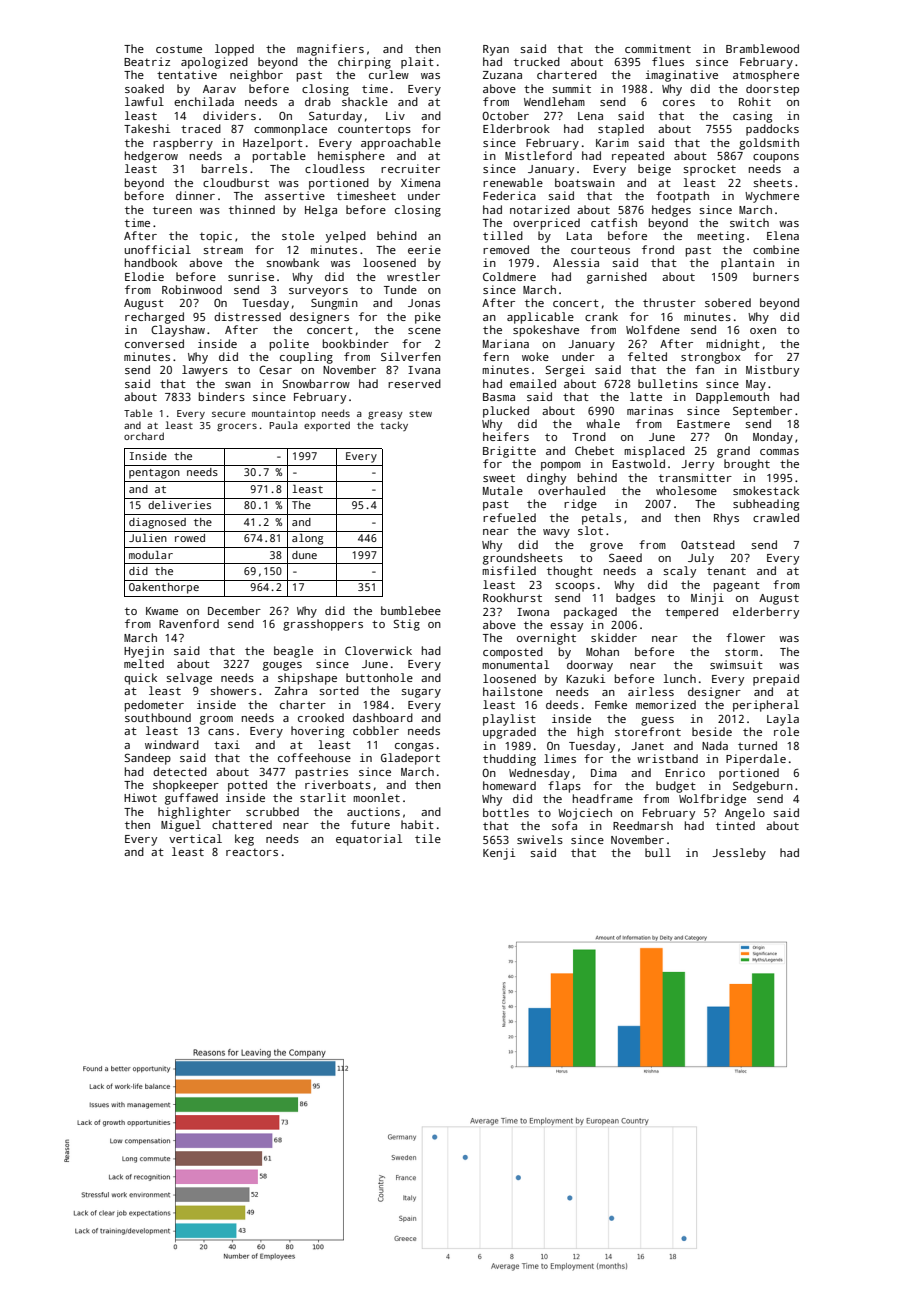 This screenshot has width=924, height=1308. I want to click on fern, so click(496, 356).
